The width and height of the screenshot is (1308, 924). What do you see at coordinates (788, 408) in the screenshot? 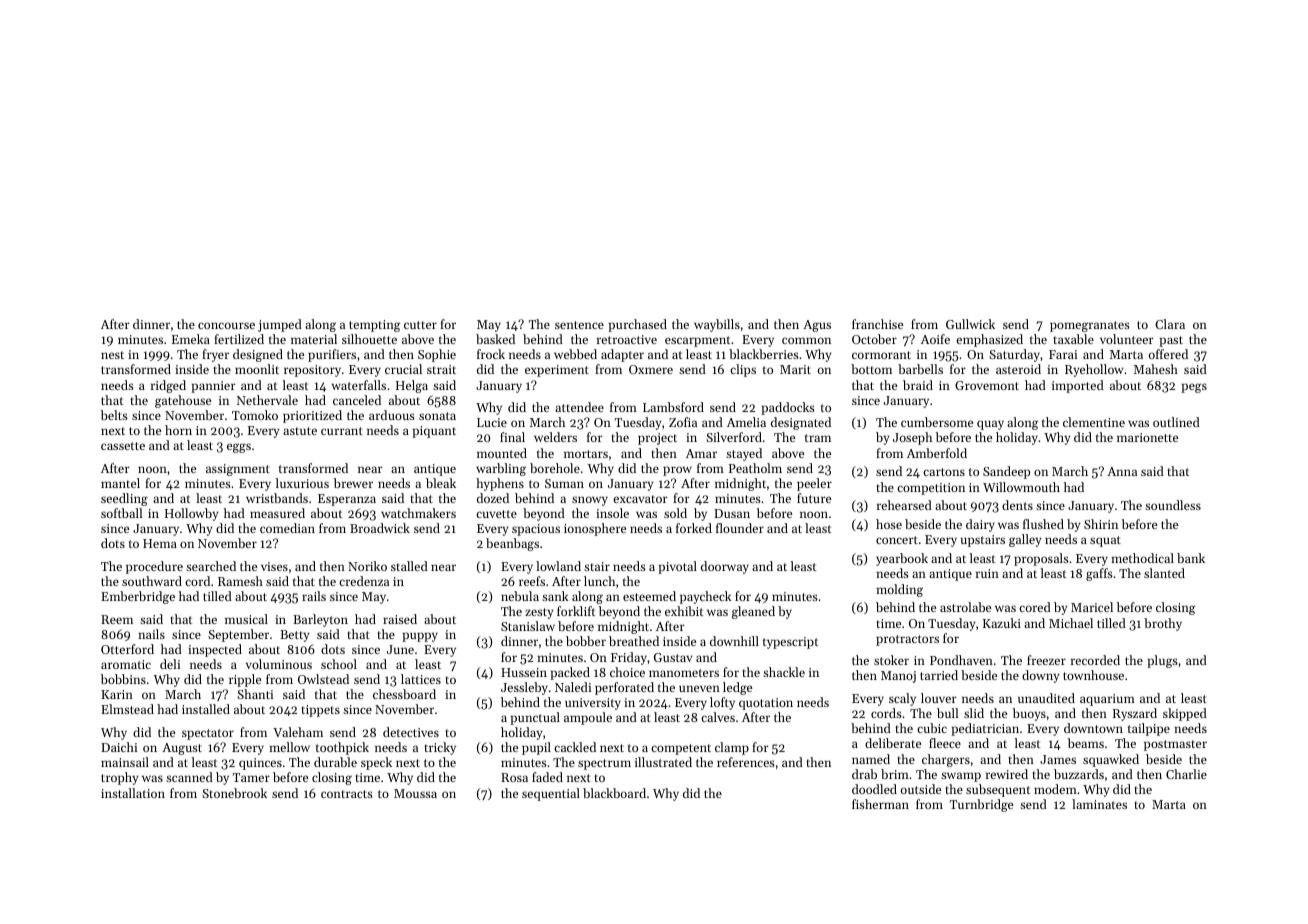
I see `paddocks` at bounding box center [788, 408].
